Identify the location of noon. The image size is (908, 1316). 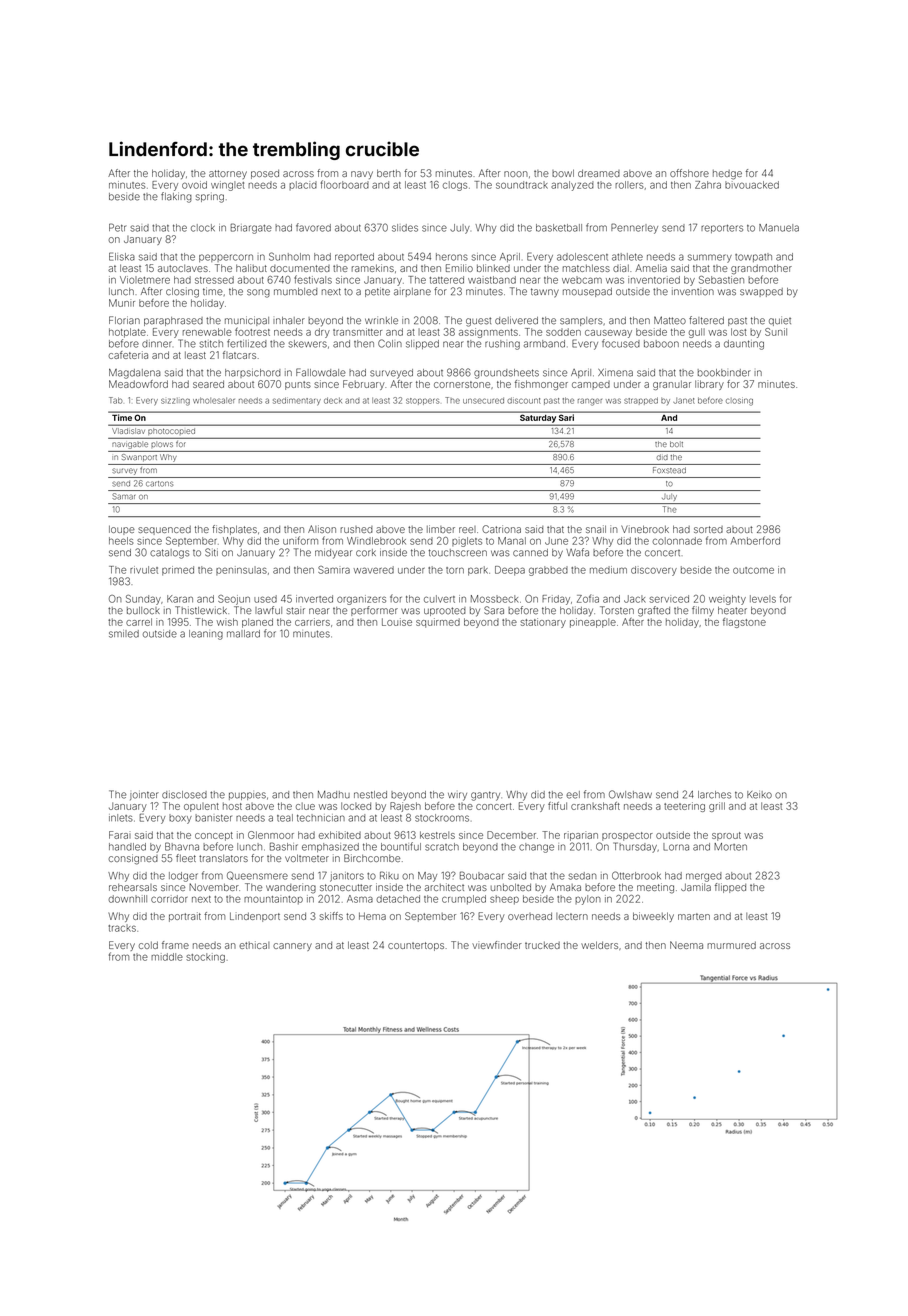
(516, 174).
